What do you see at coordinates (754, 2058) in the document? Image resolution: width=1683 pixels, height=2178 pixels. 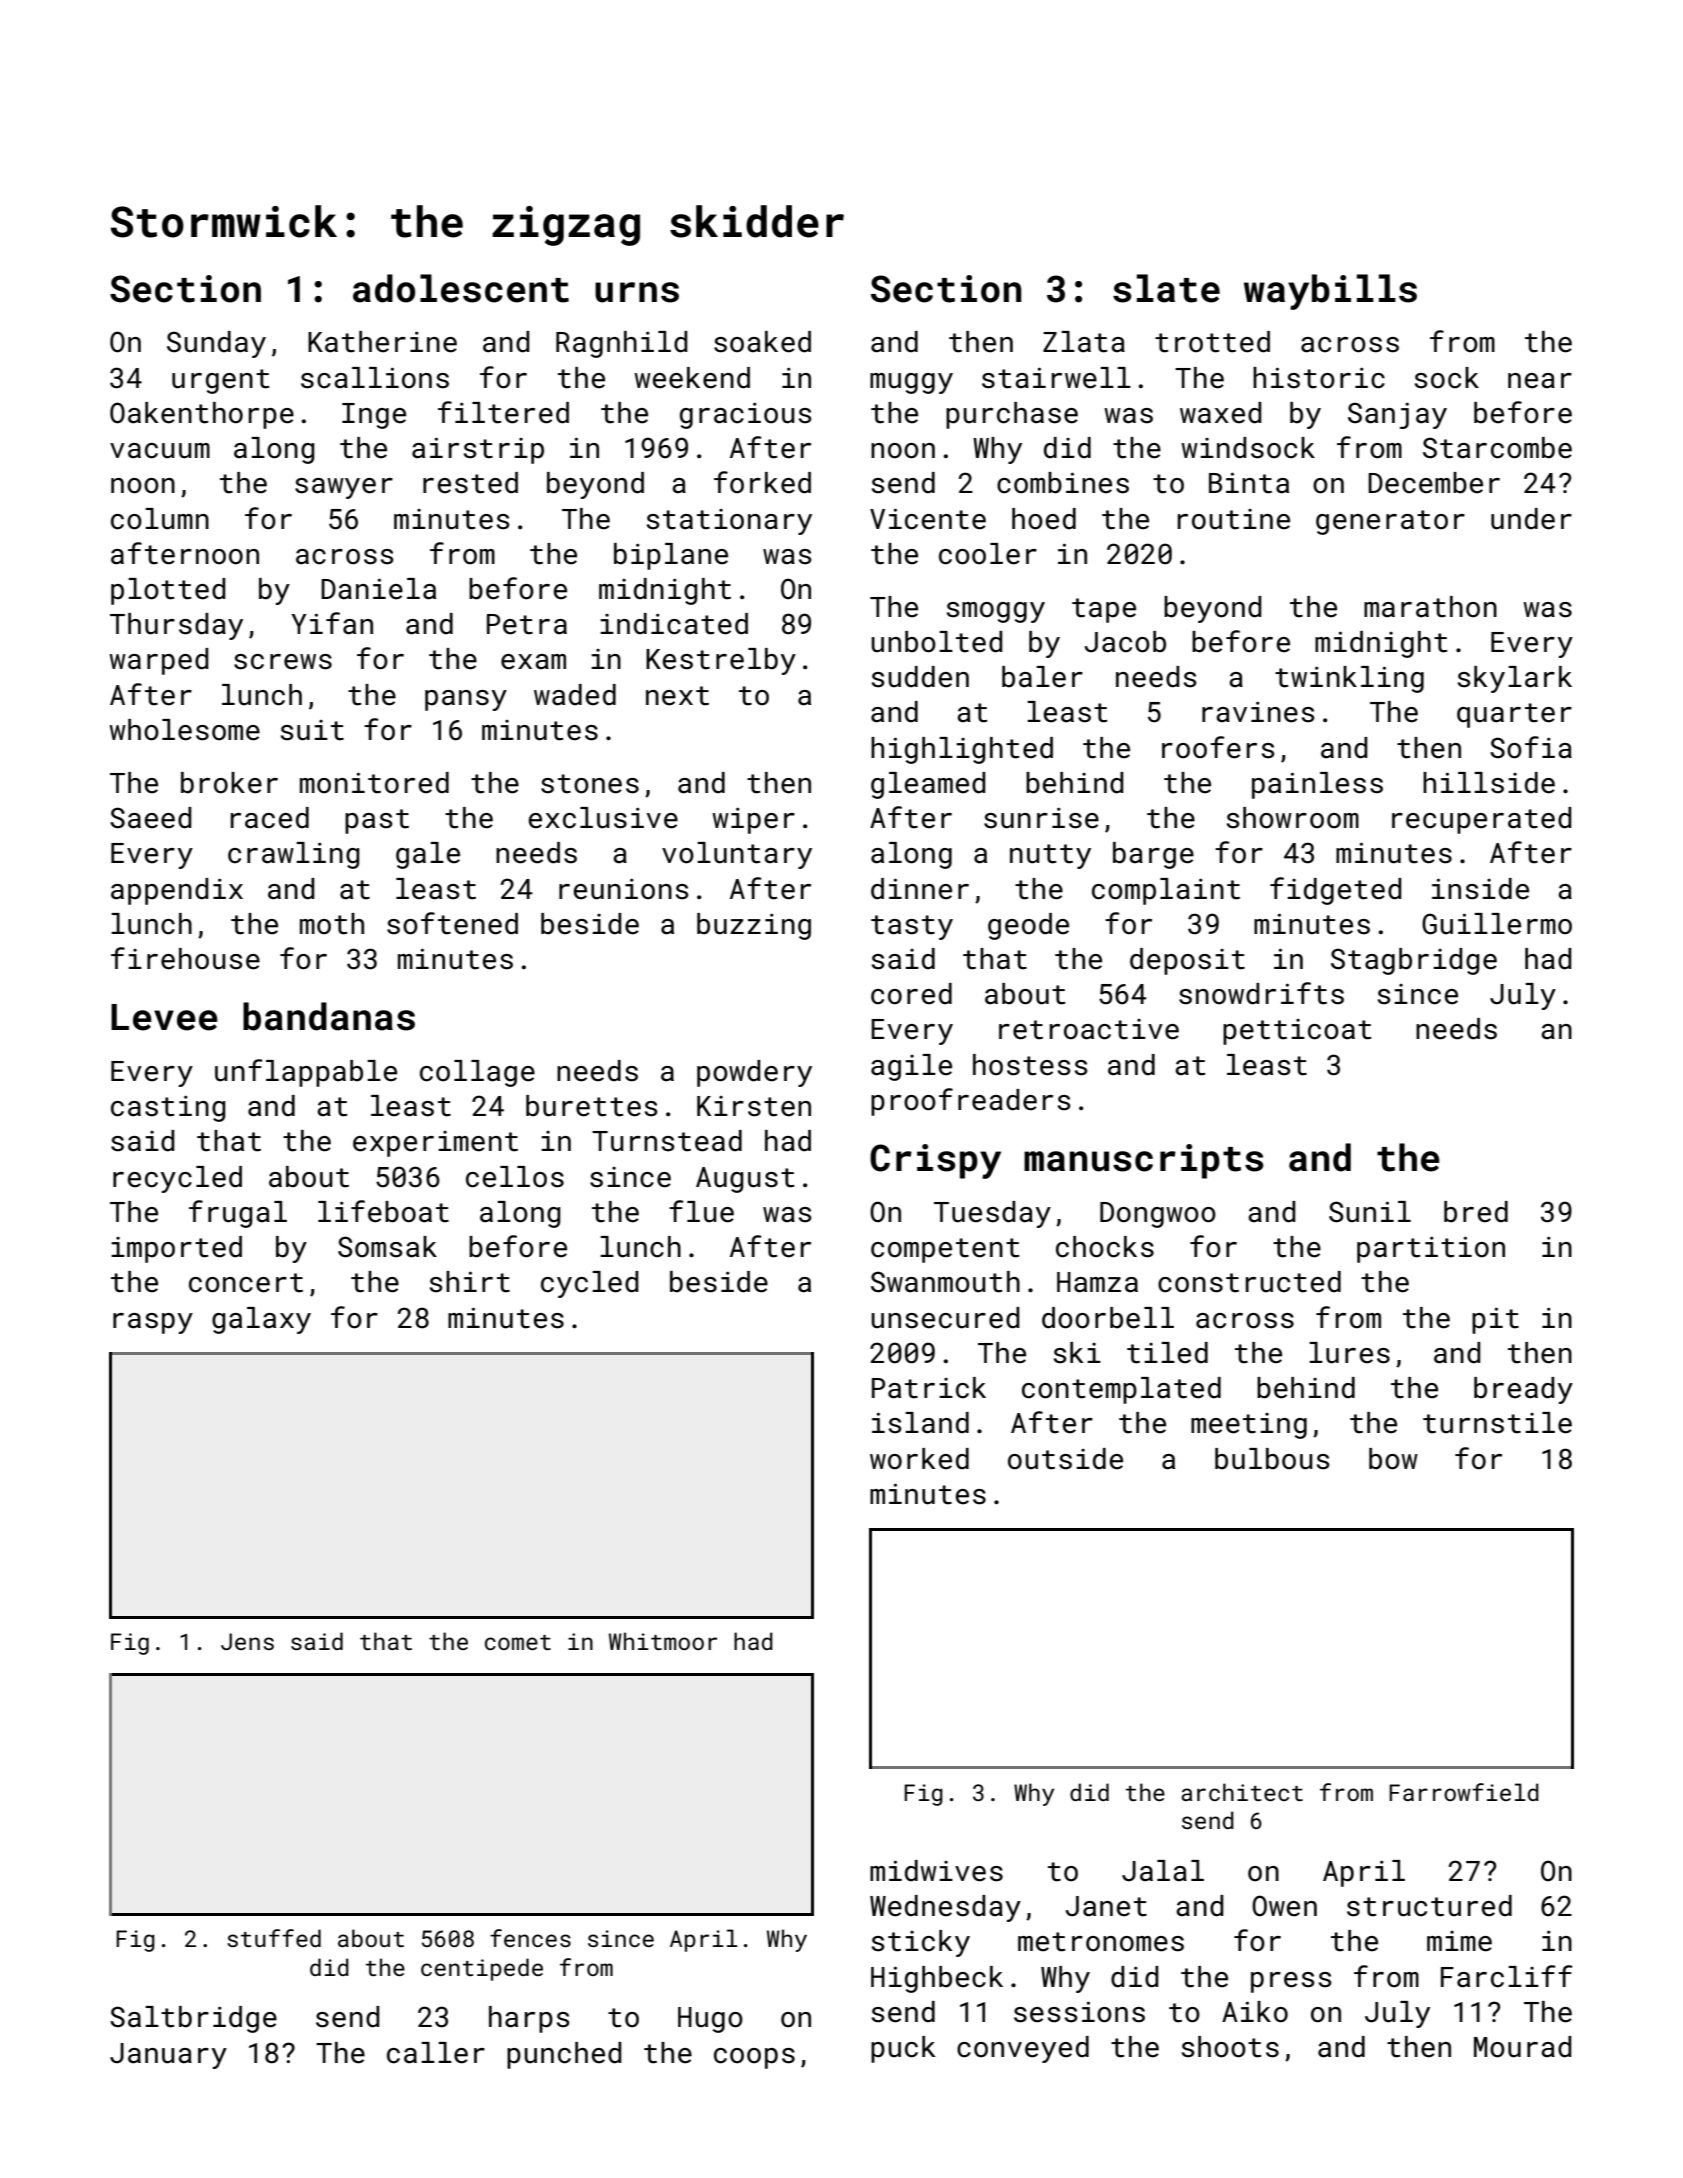 I see `coops` at bounding box center [754, 2058].
